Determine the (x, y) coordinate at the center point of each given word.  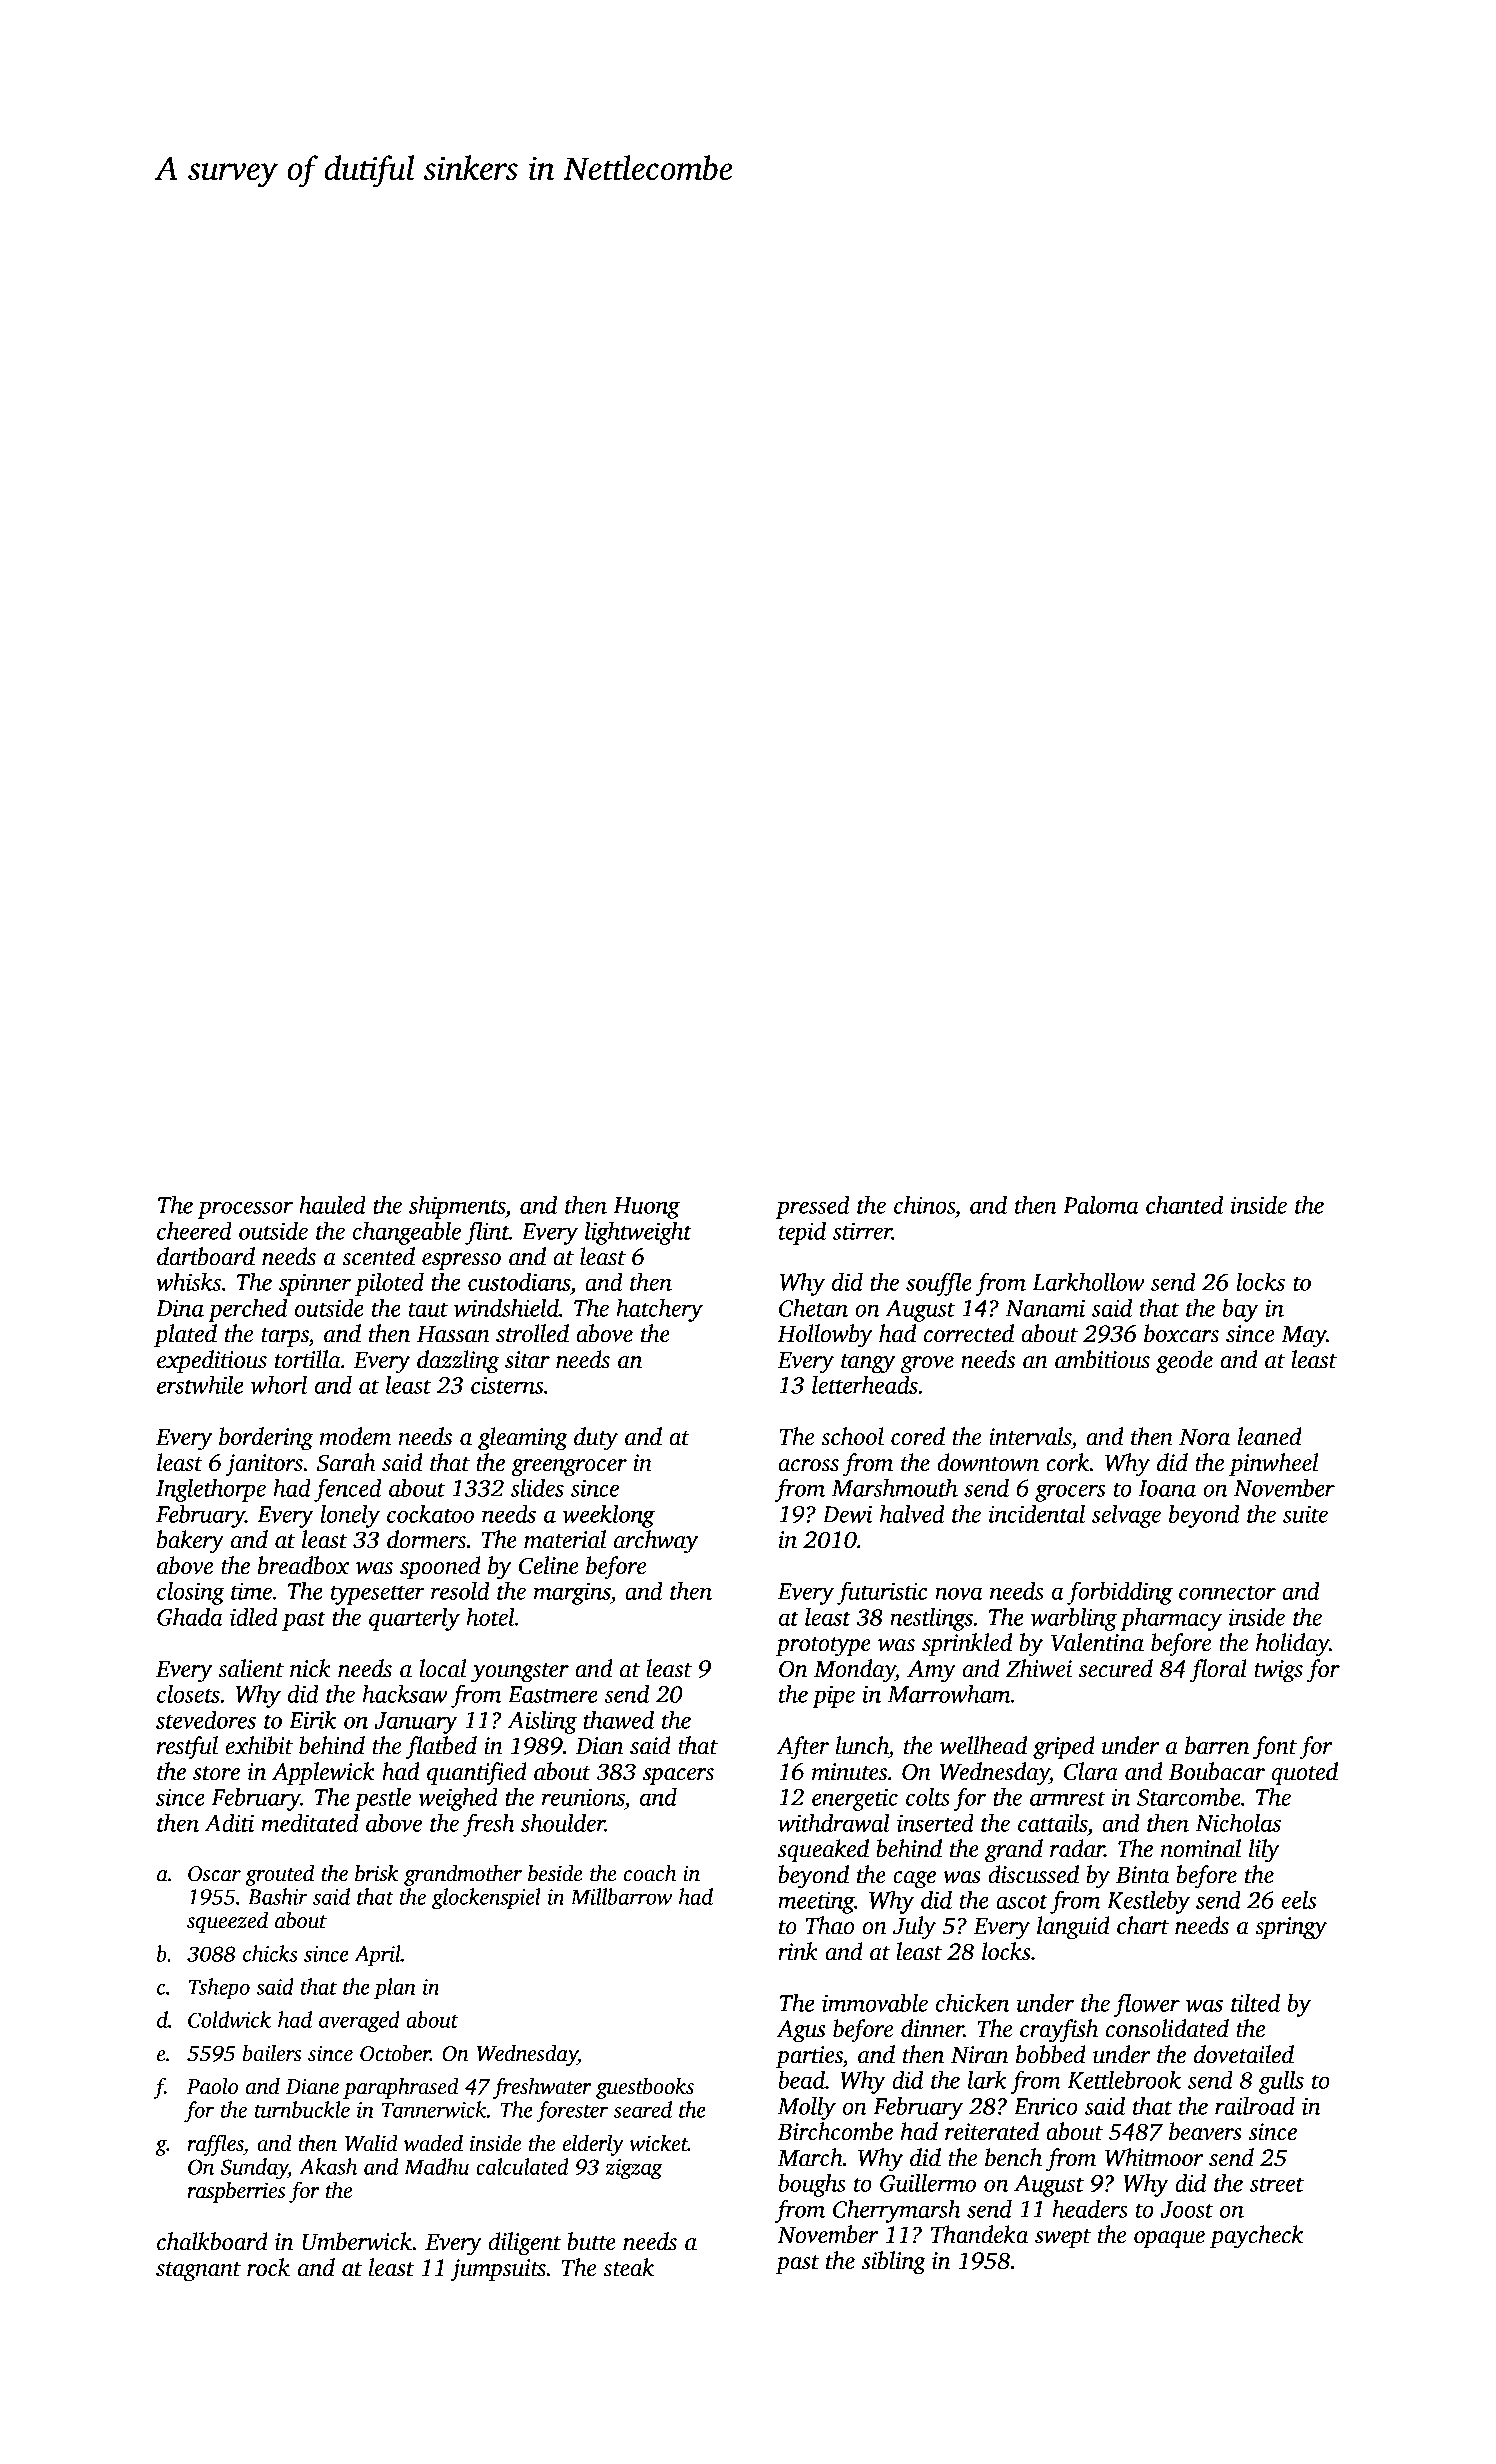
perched (247, 1310)
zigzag (634, 2169)
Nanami (1045, 1308)
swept (1063, 2238)
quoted (1305, 1773)
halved (912, 1514)
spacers (678, 1776)
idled (254, 1617)
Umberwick (357, 2241)
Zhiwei (1039, 1668)
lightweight (638, 1233)
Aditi (229, 1823)
